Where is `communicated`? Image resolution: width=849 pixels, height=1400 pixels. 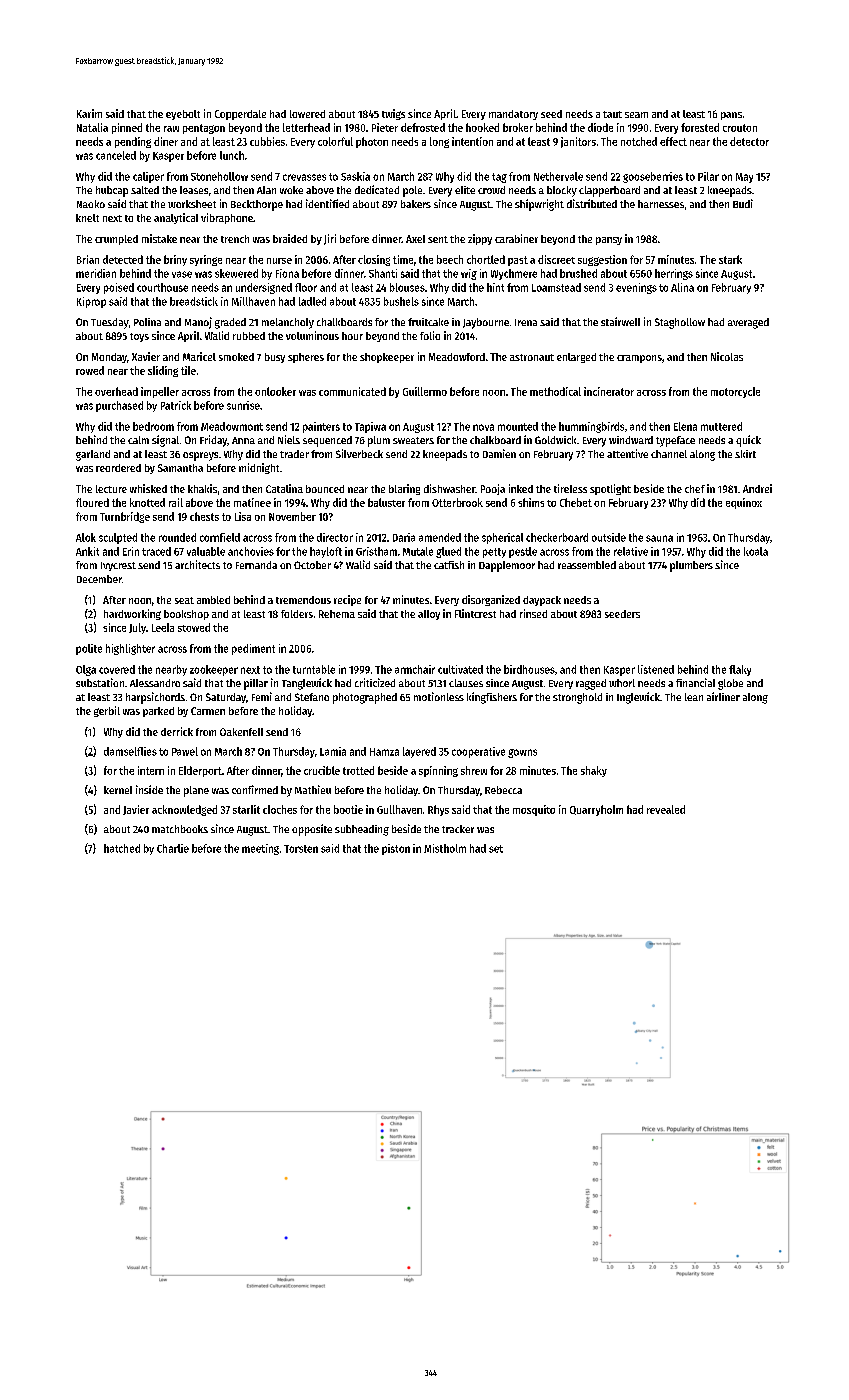 communicated is located at coordinates (352, 391).
